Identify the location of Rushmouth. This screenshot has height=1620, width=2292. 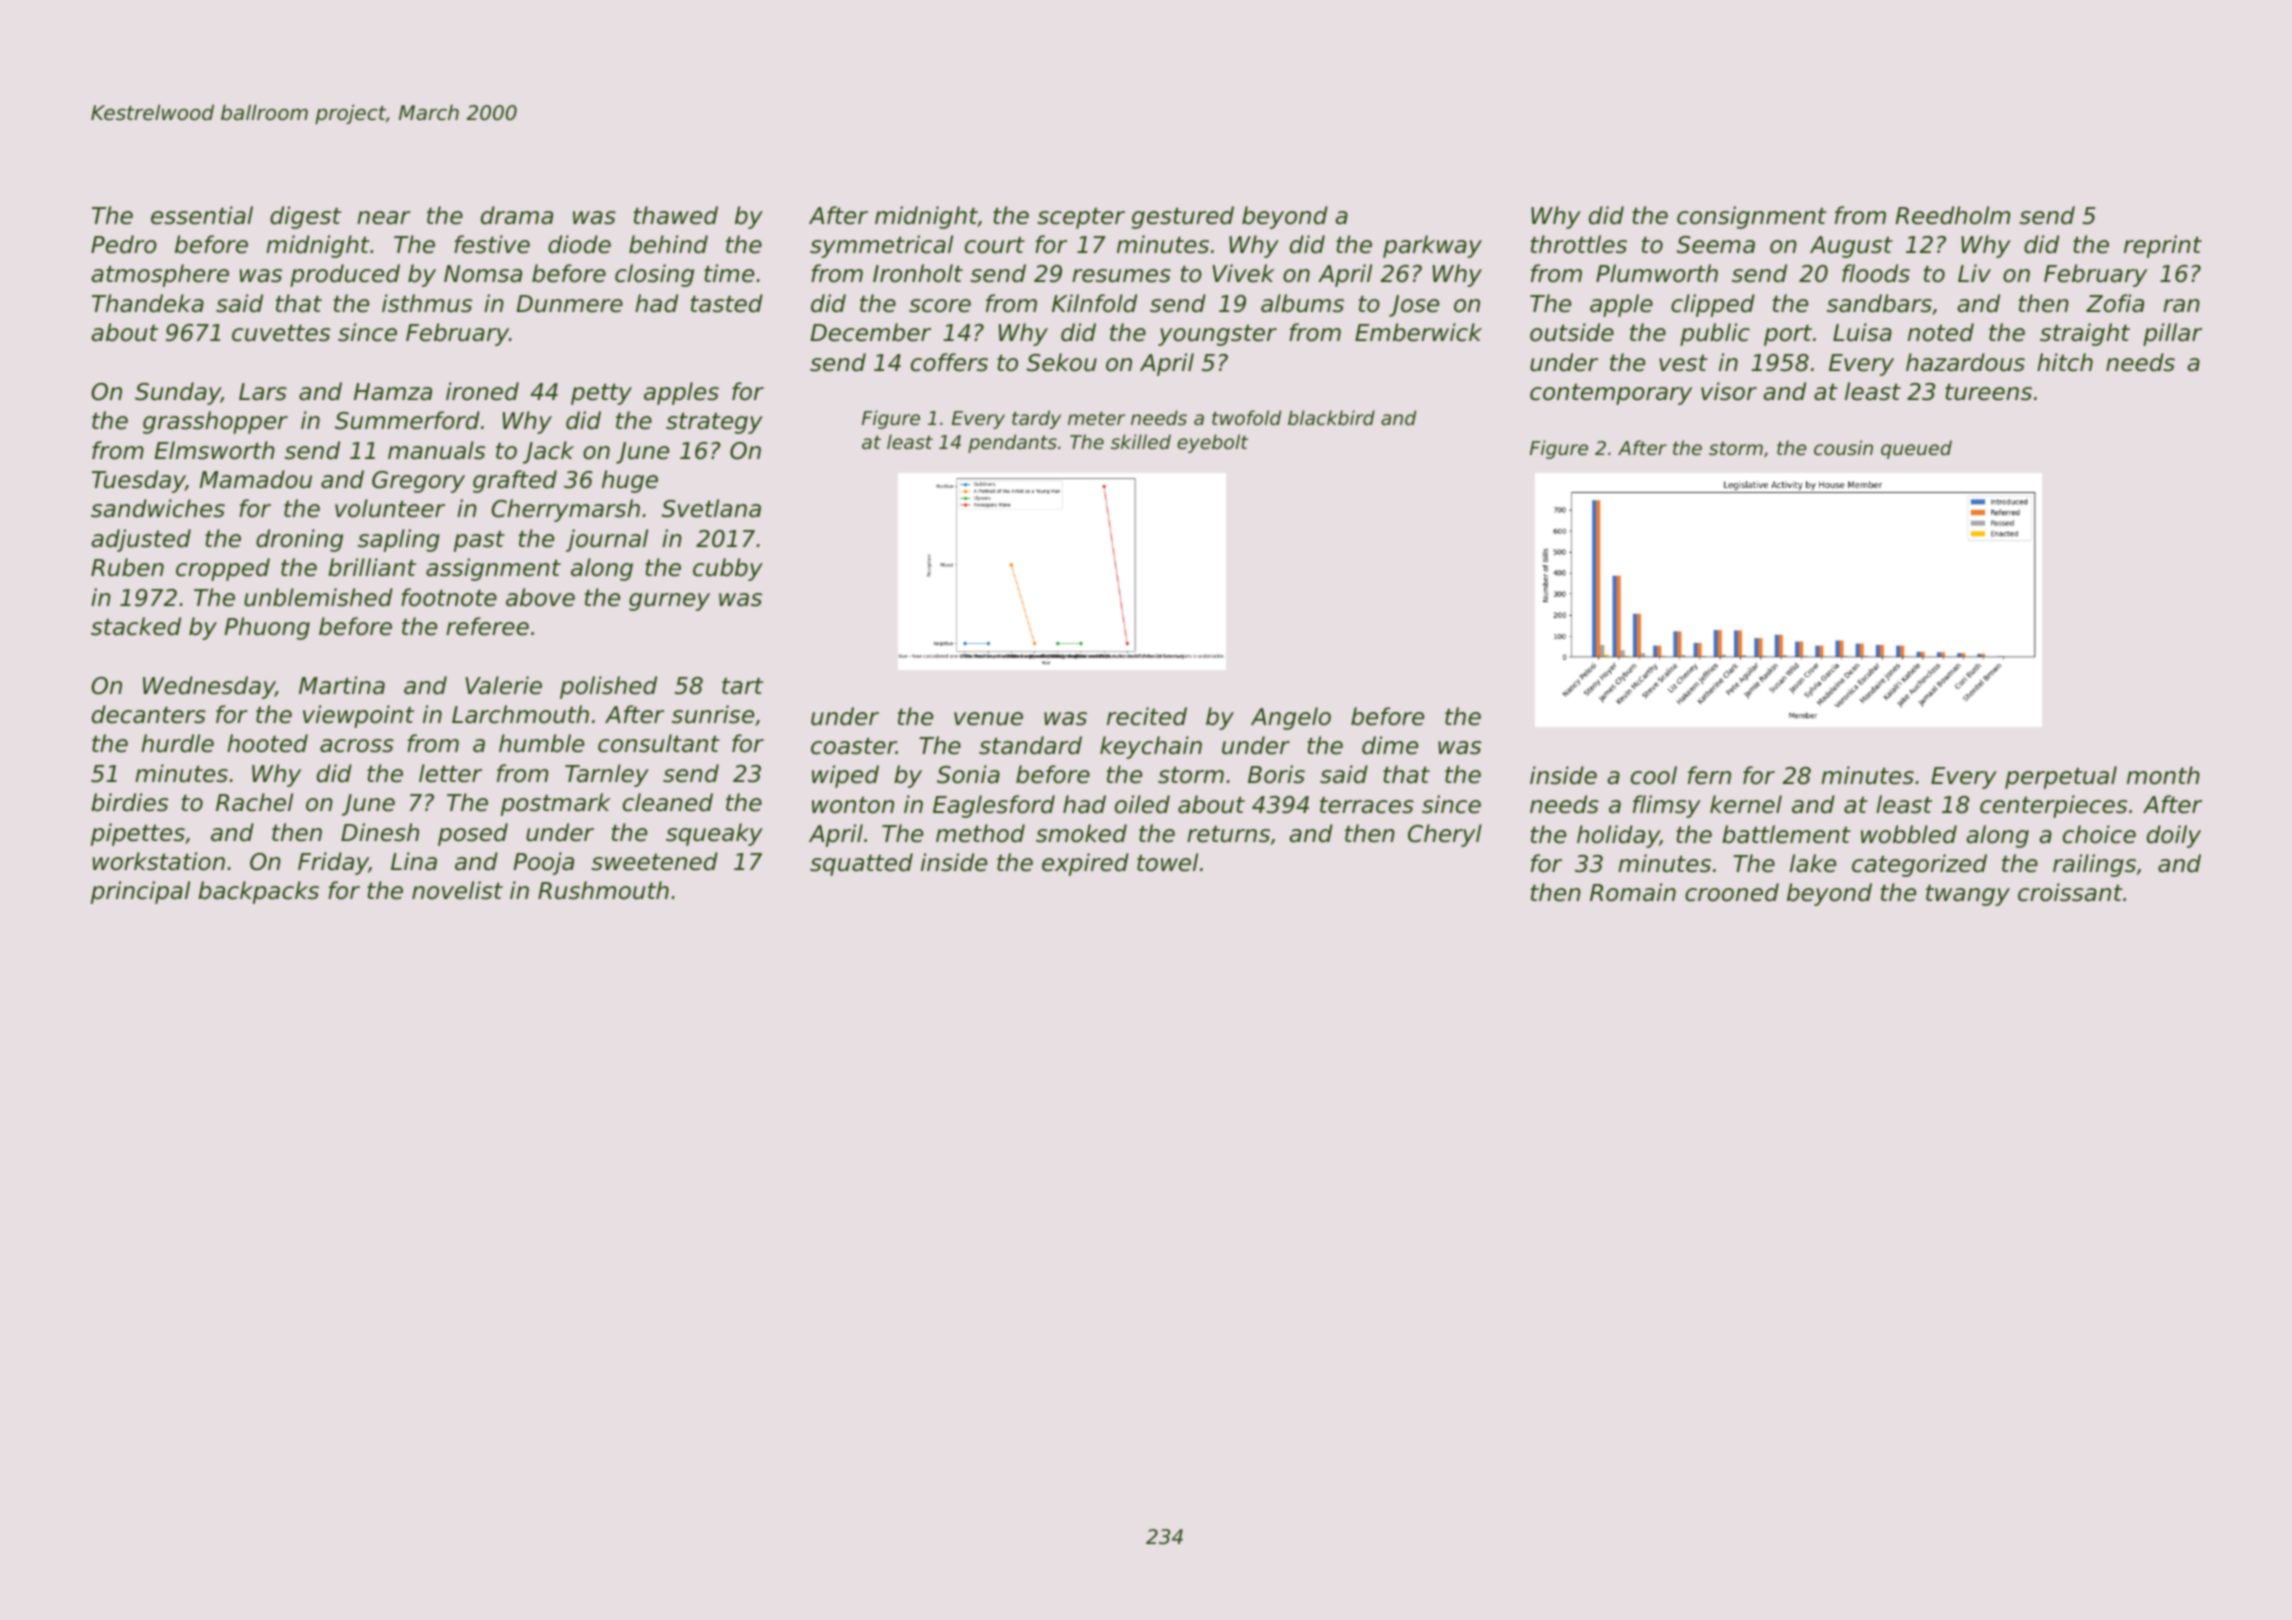
(603, 890).
